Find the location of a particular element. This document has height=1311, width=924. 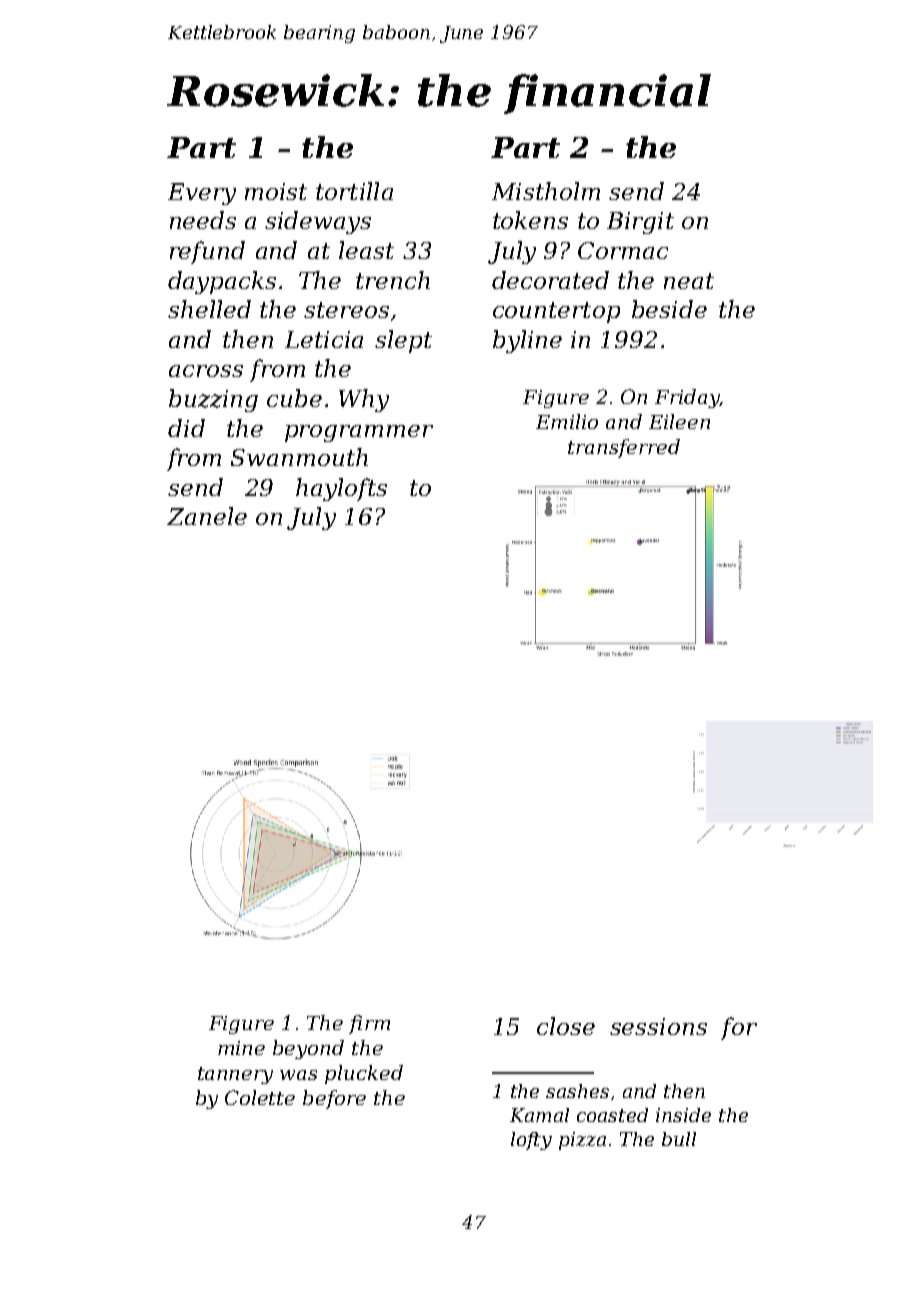

shelled is located at coordinates (209, 309).
